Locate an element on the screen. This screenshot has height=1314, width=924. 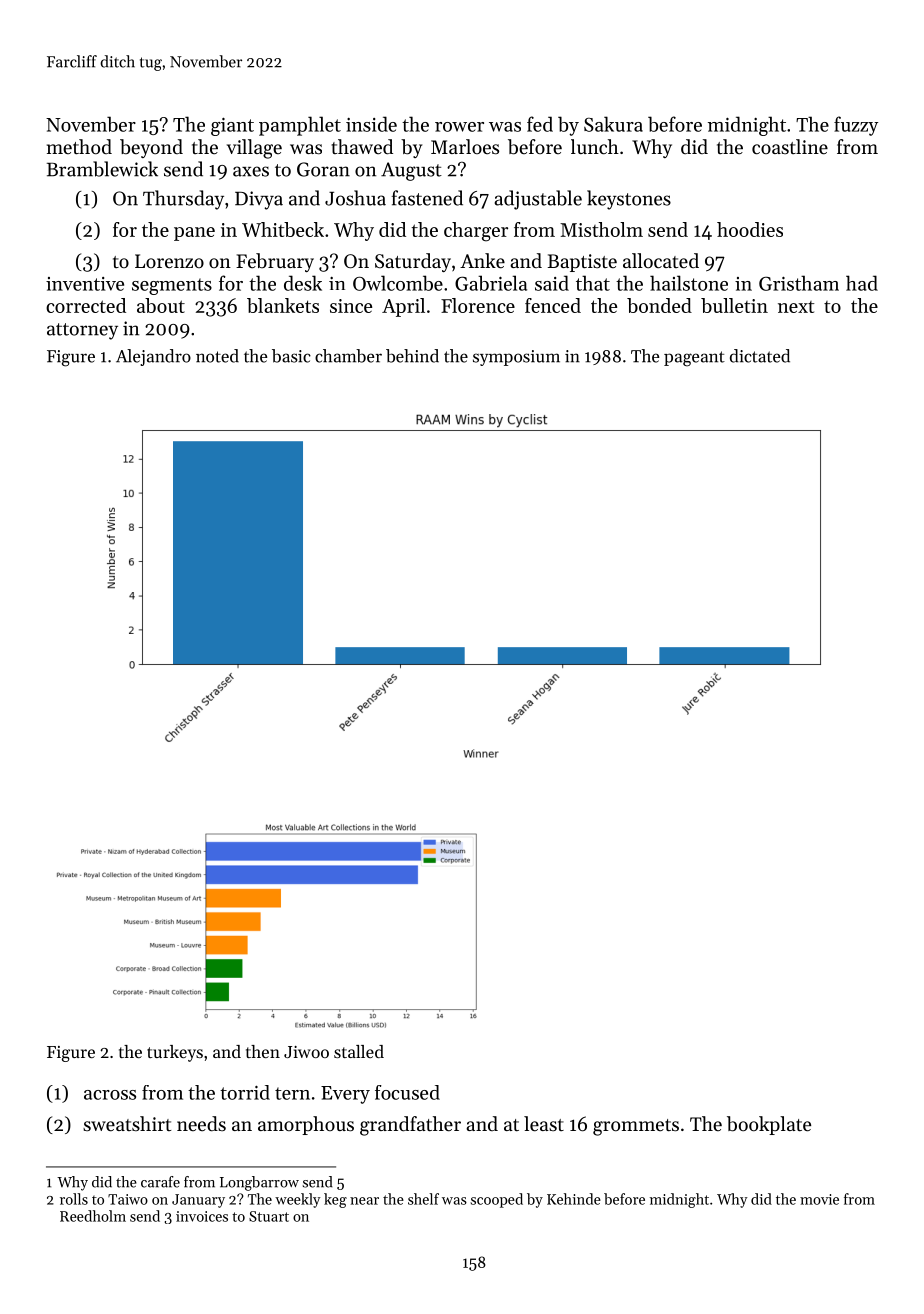
Kehinde is located at coordinates (574, 1199).
